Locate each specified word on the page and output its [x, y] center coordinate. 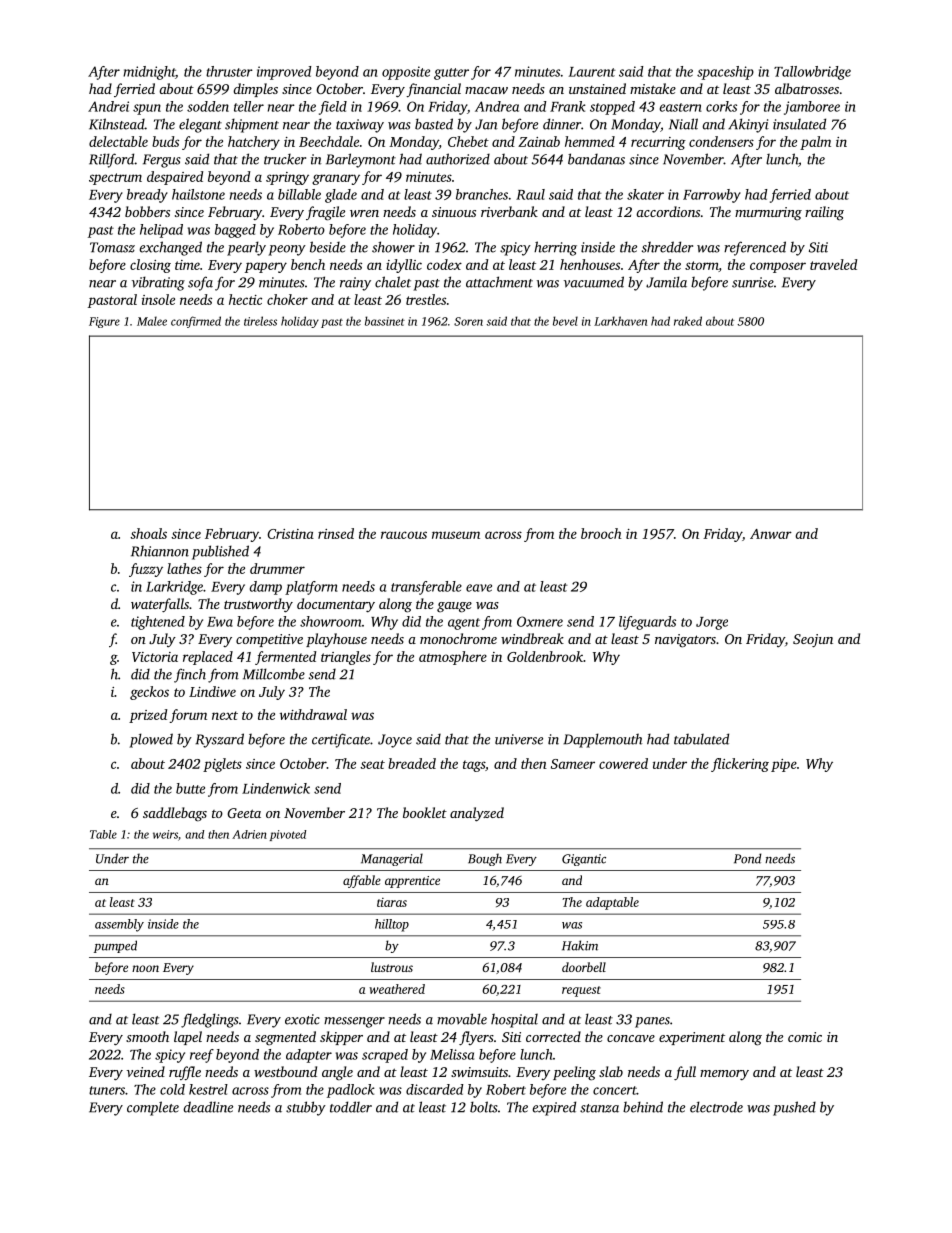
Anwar [771, 534]
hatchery [254, 143]
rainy [355, 284]
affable [362, 881]
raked [688, 321]
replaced [208, 658]
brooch [601, 533]
